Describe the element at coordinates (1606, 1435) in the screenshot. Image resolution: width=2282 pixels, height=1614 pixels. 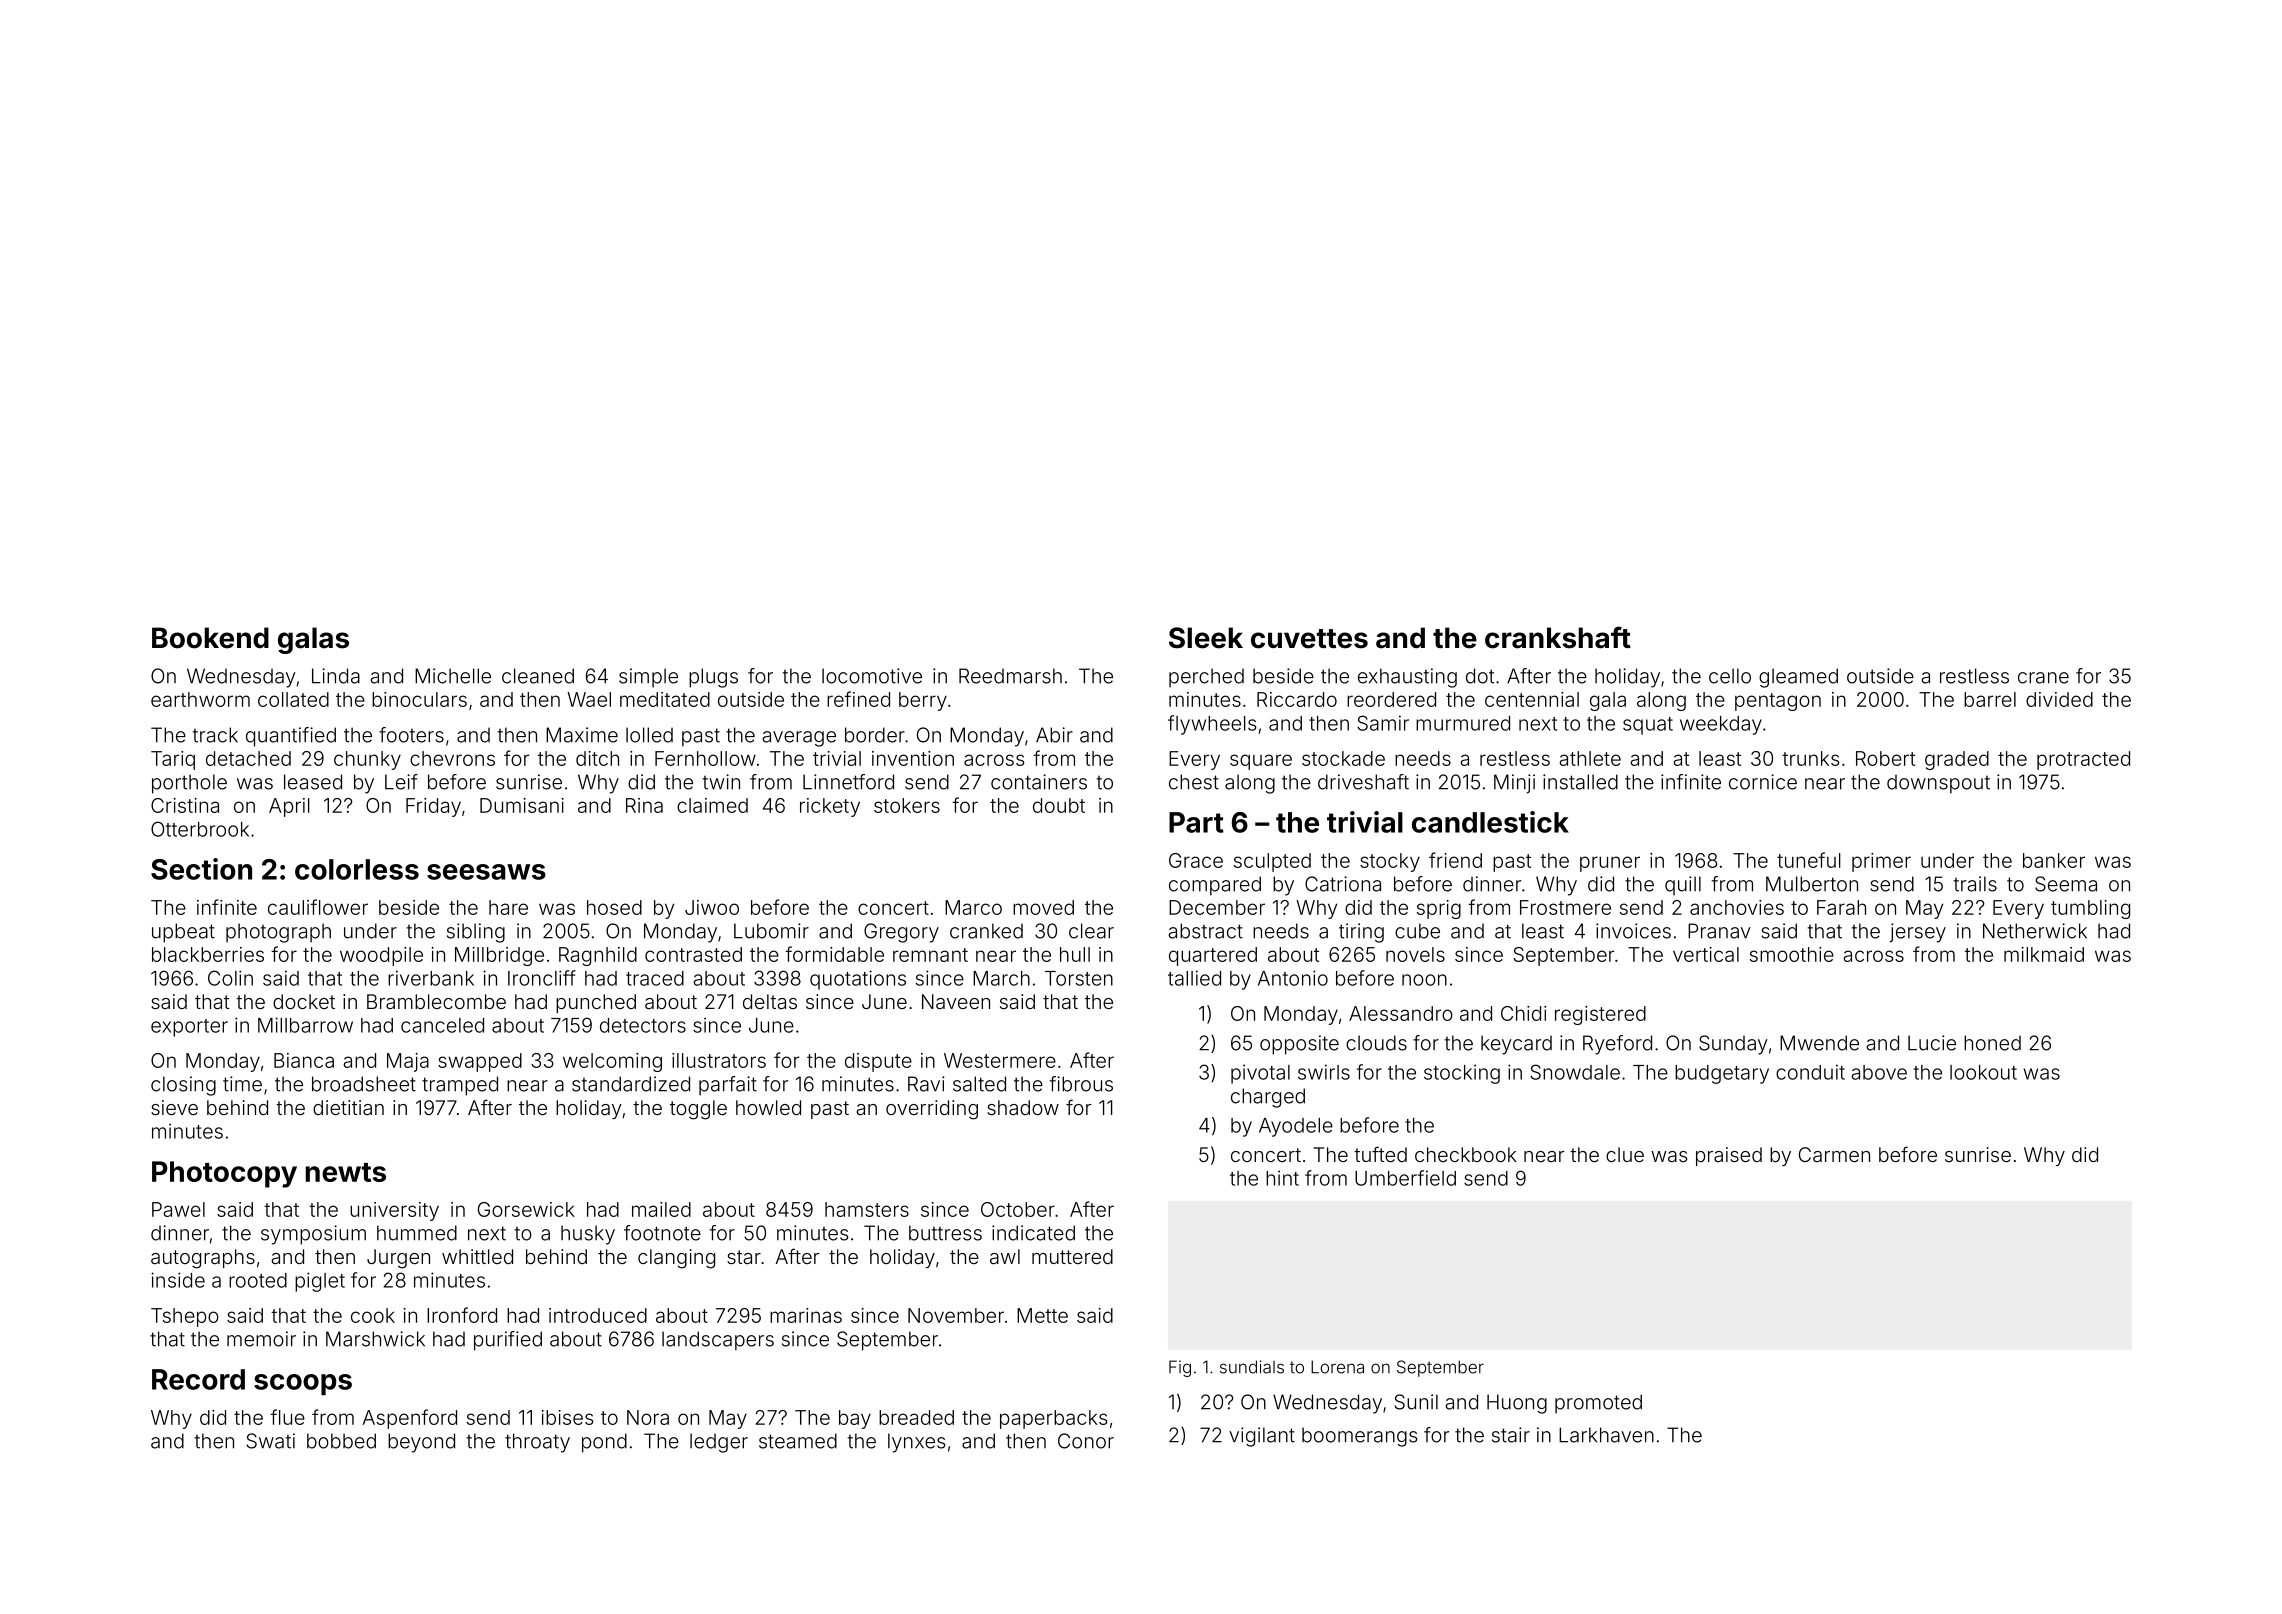
I see `Larkhaven` at that location.
